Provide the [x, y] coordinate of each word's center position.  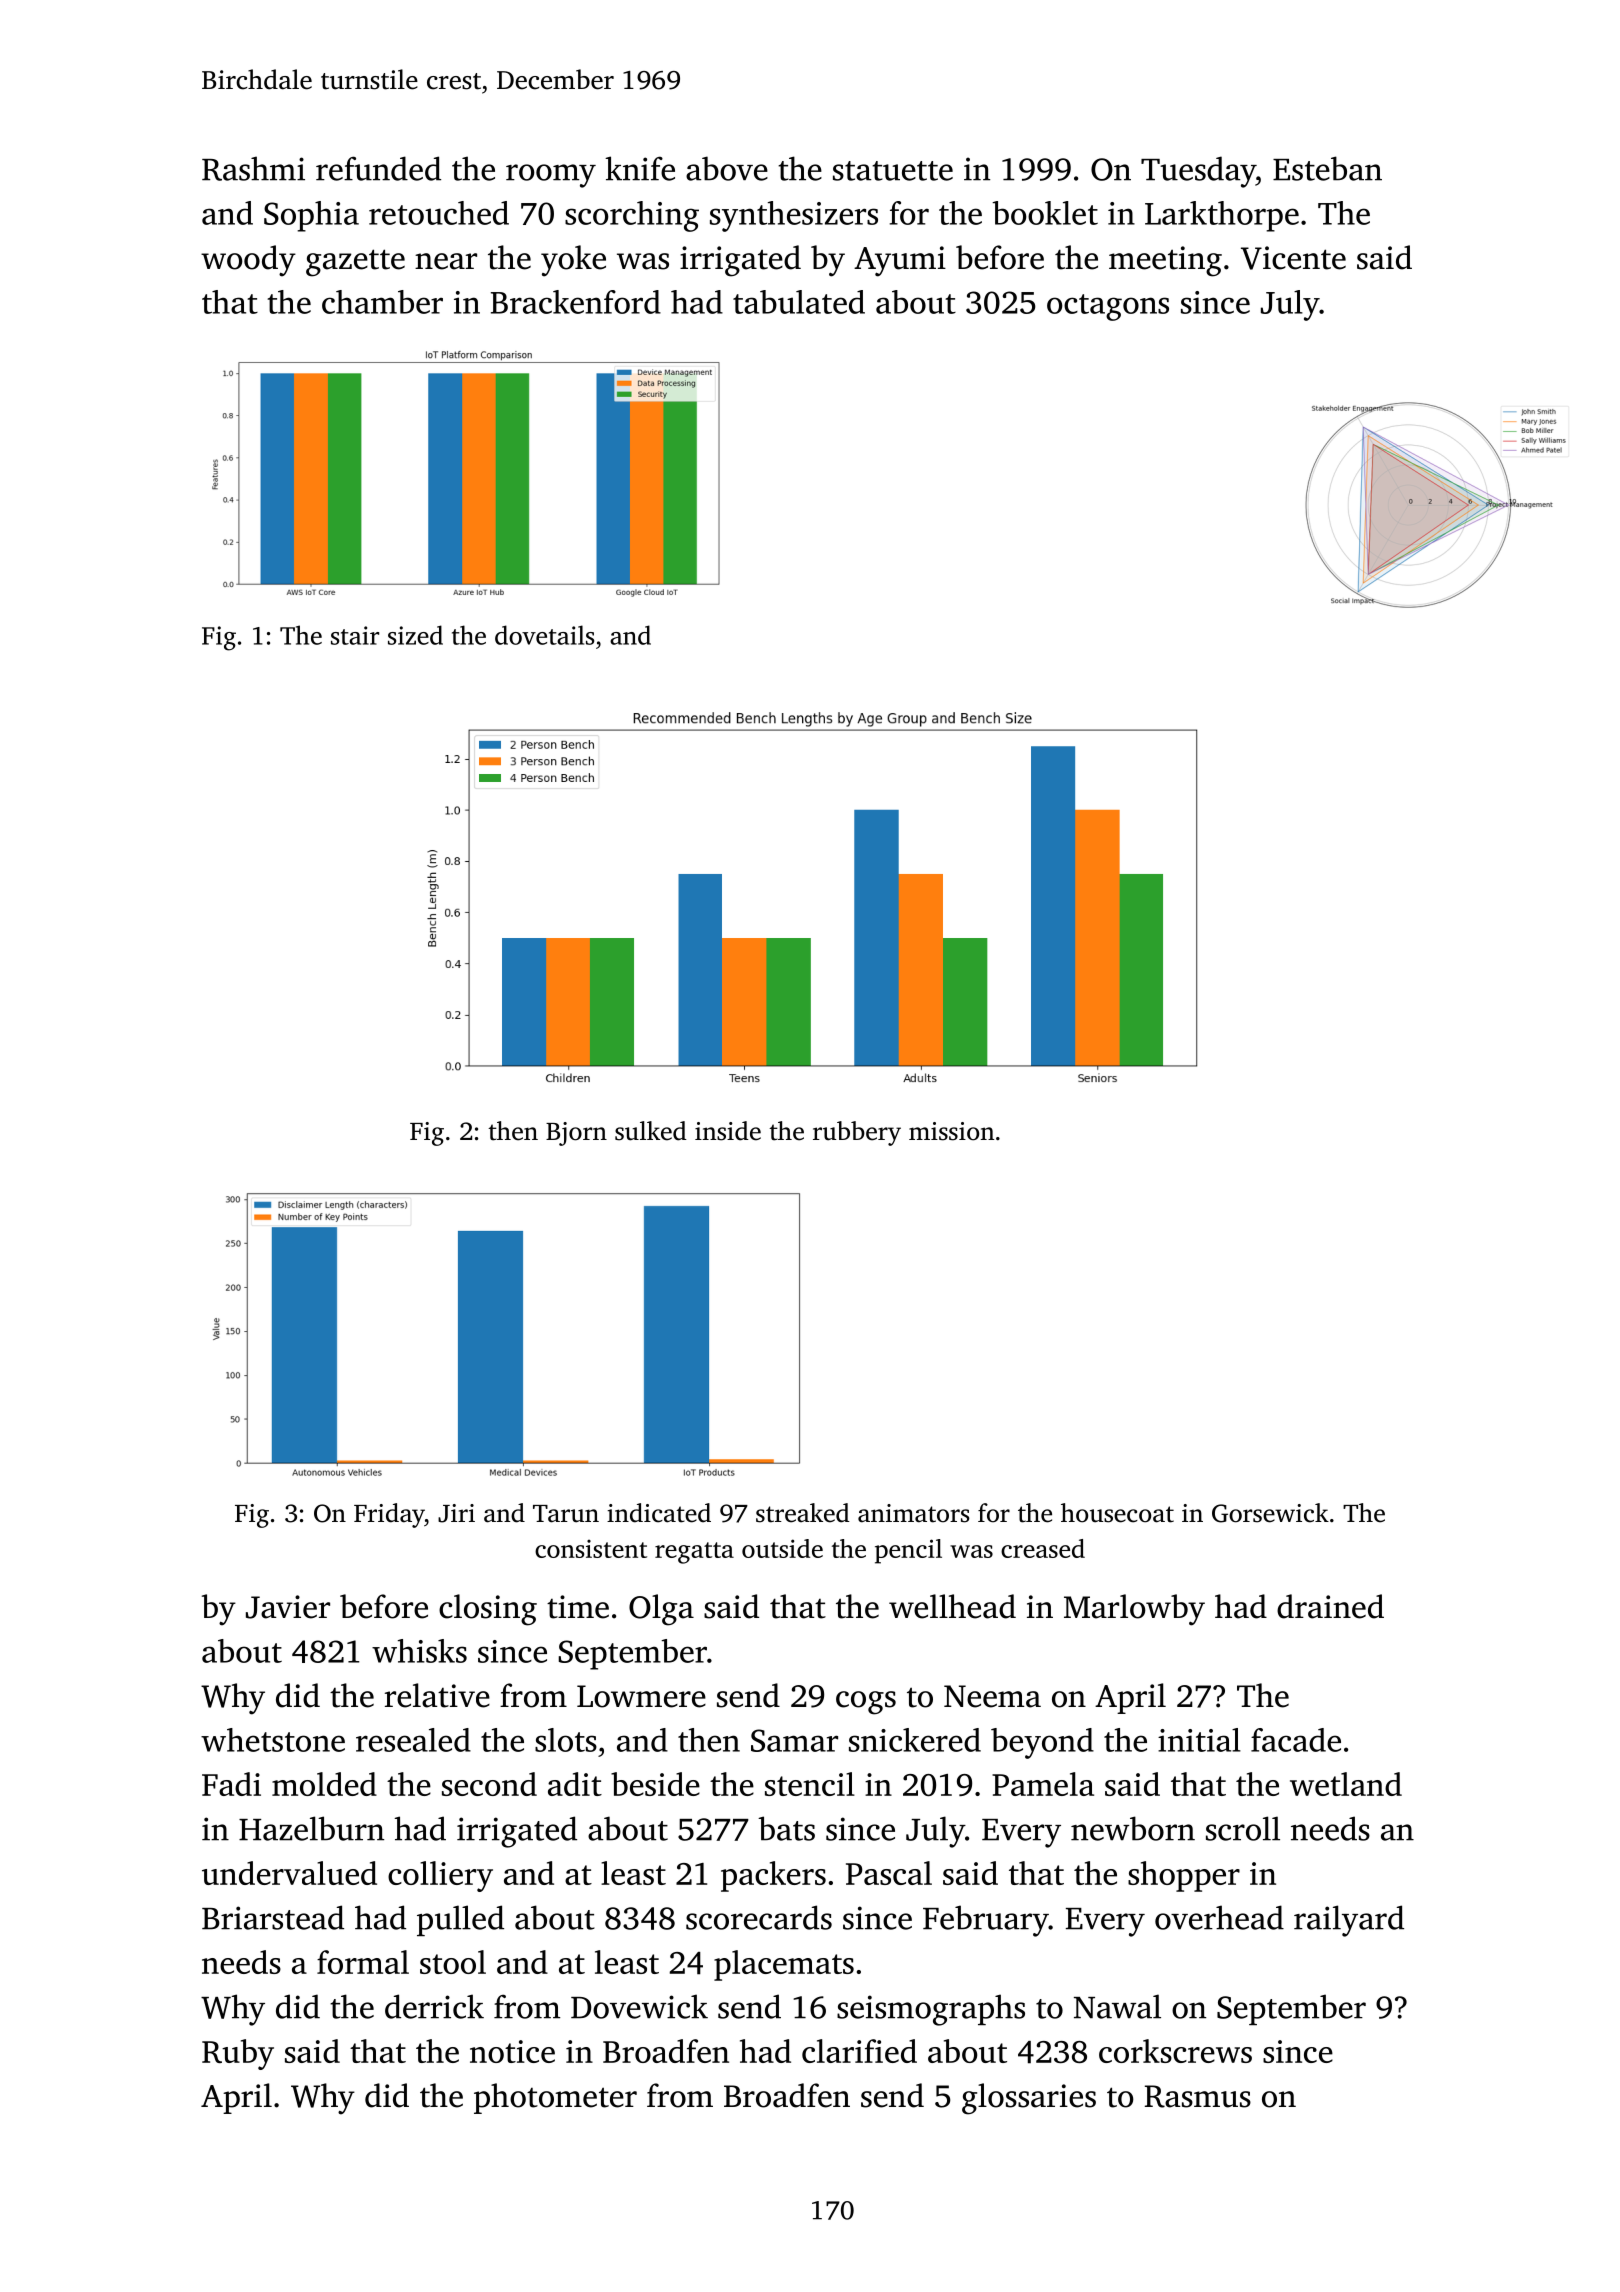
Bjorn [576, 1134]
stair [355, 635]
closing [488, 1610]
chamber [382, 302]
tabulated [799, 302]
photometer [555, 2098]
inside [728, 1131]
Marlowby [1134, 1610]
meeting [1165, 261]
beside [655, 1784]
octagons [1108, 307]
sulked [651, 1131]
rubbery [857, 1133]
